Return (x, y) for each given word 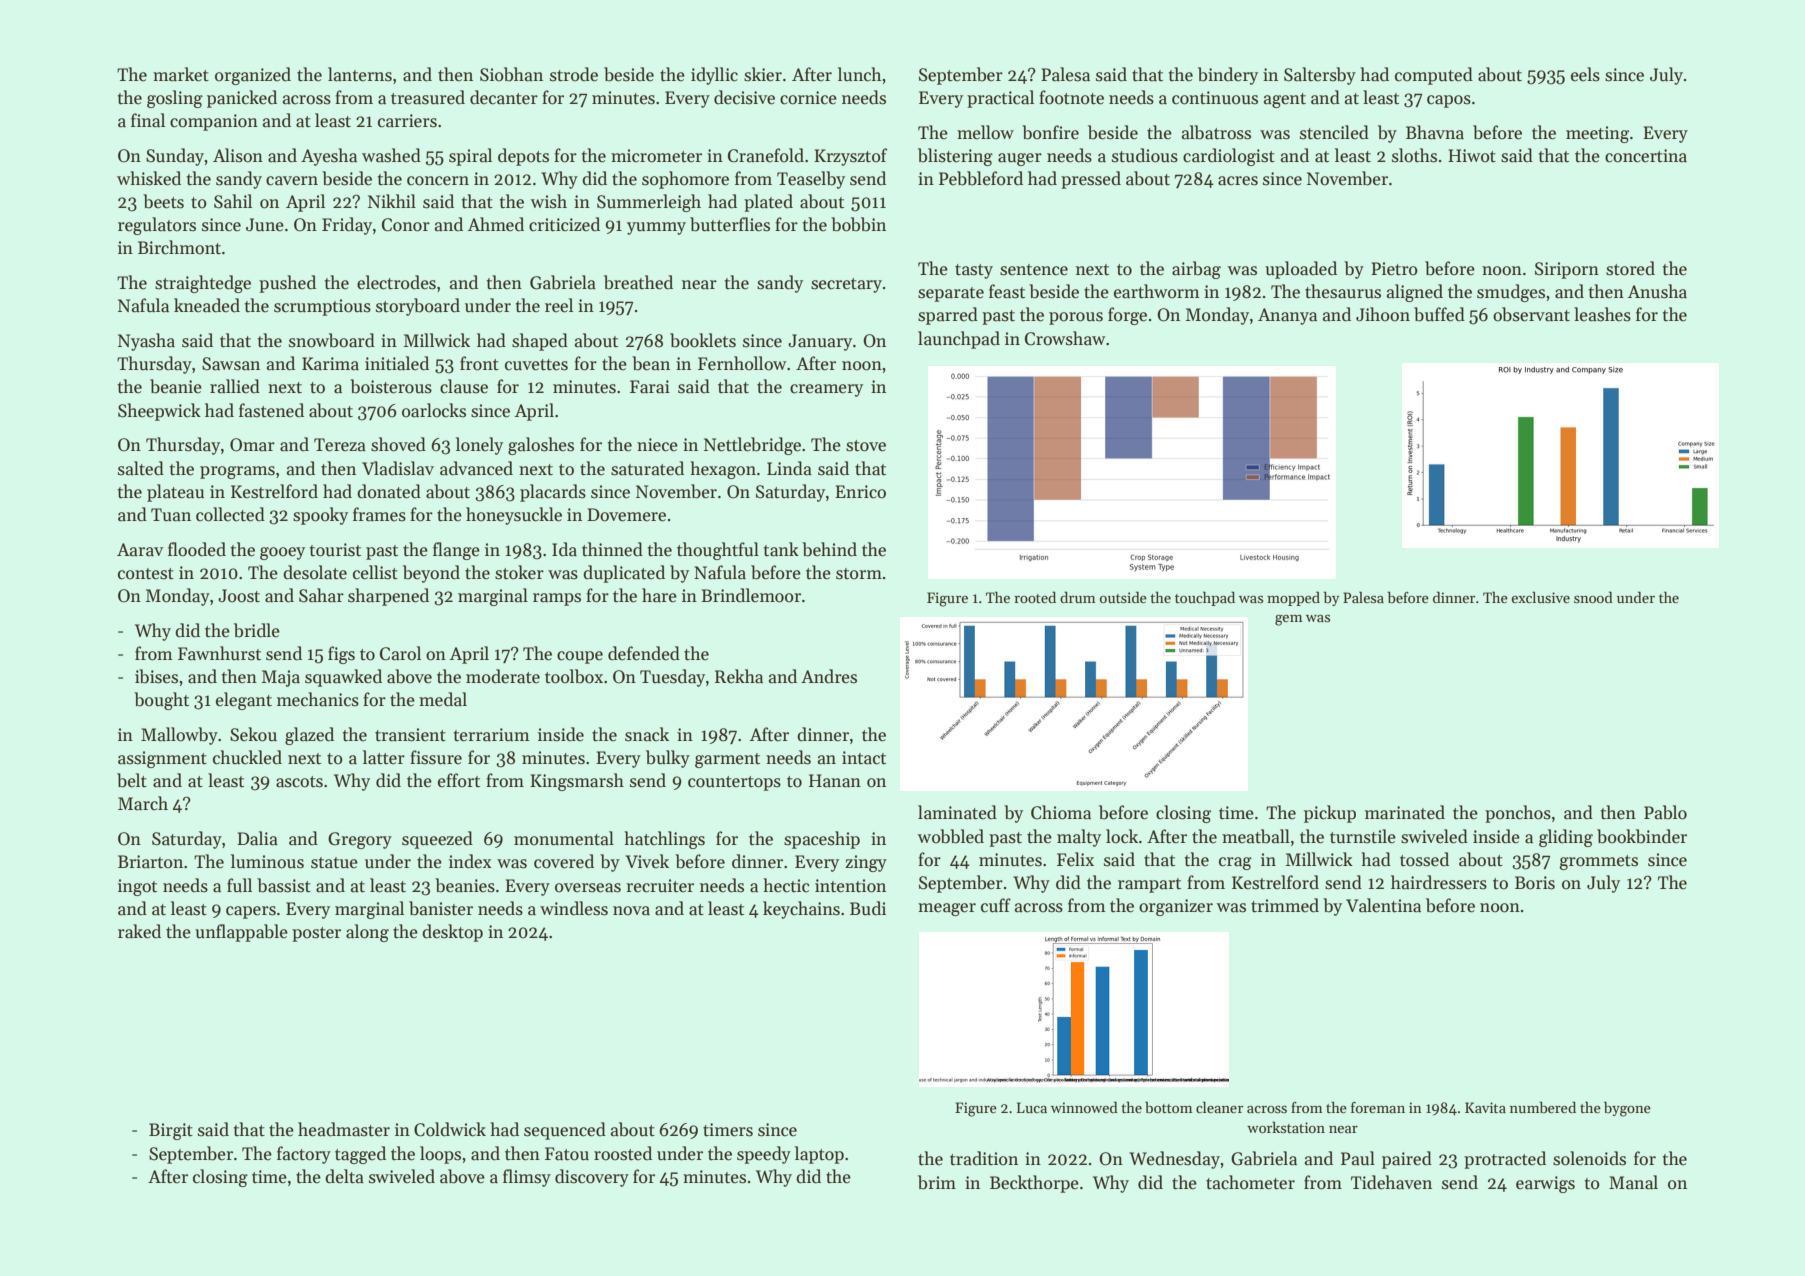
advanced (476, 468)
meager (947, 909)
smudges (1511, 293)
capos (1449, 101)
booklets (703, 340)
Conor (406, 225)
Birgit (171, 1131)
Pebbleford (981, 178)
